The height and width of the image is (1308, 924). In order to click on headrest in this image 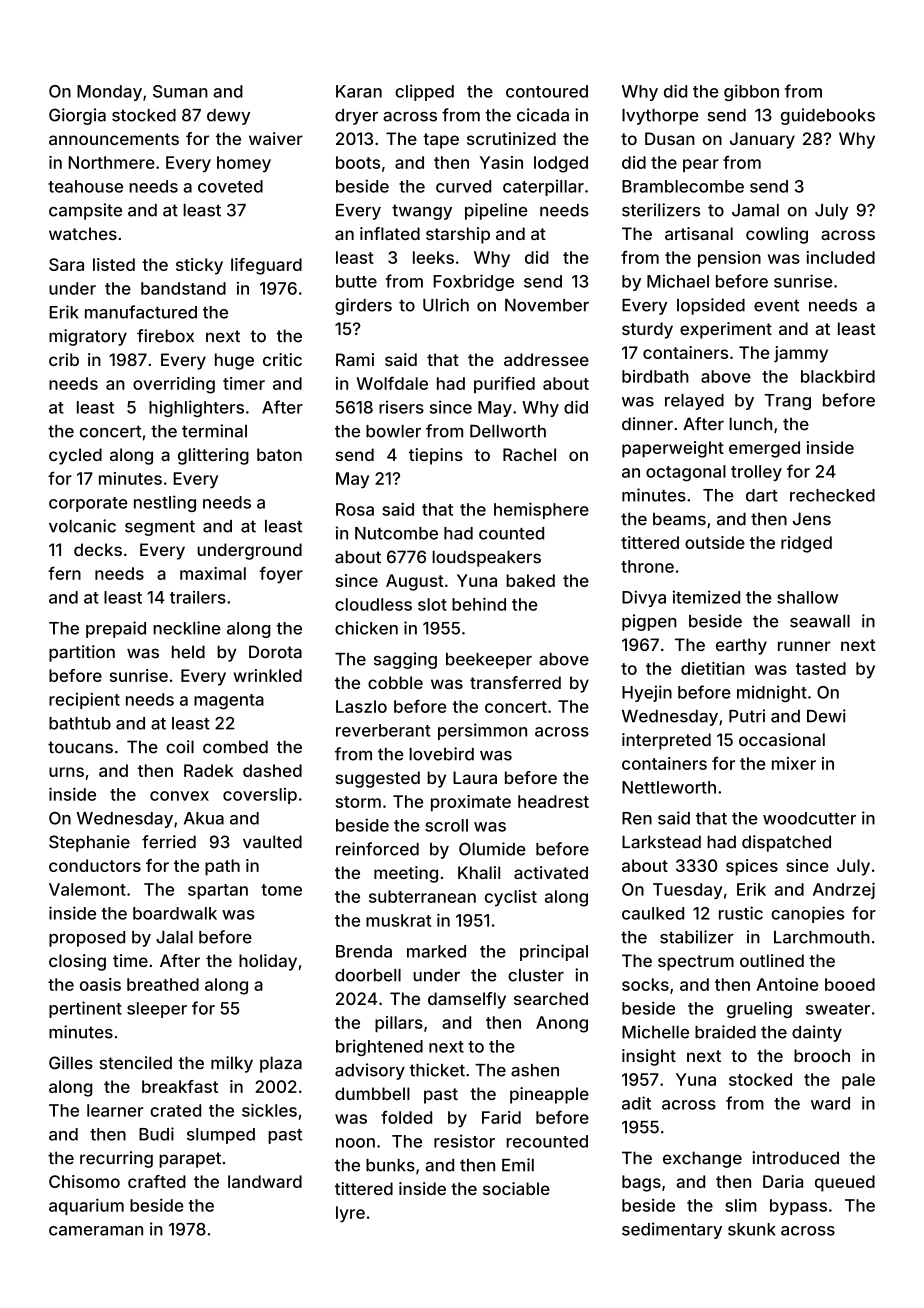, I will do `click(553, 801)`.
